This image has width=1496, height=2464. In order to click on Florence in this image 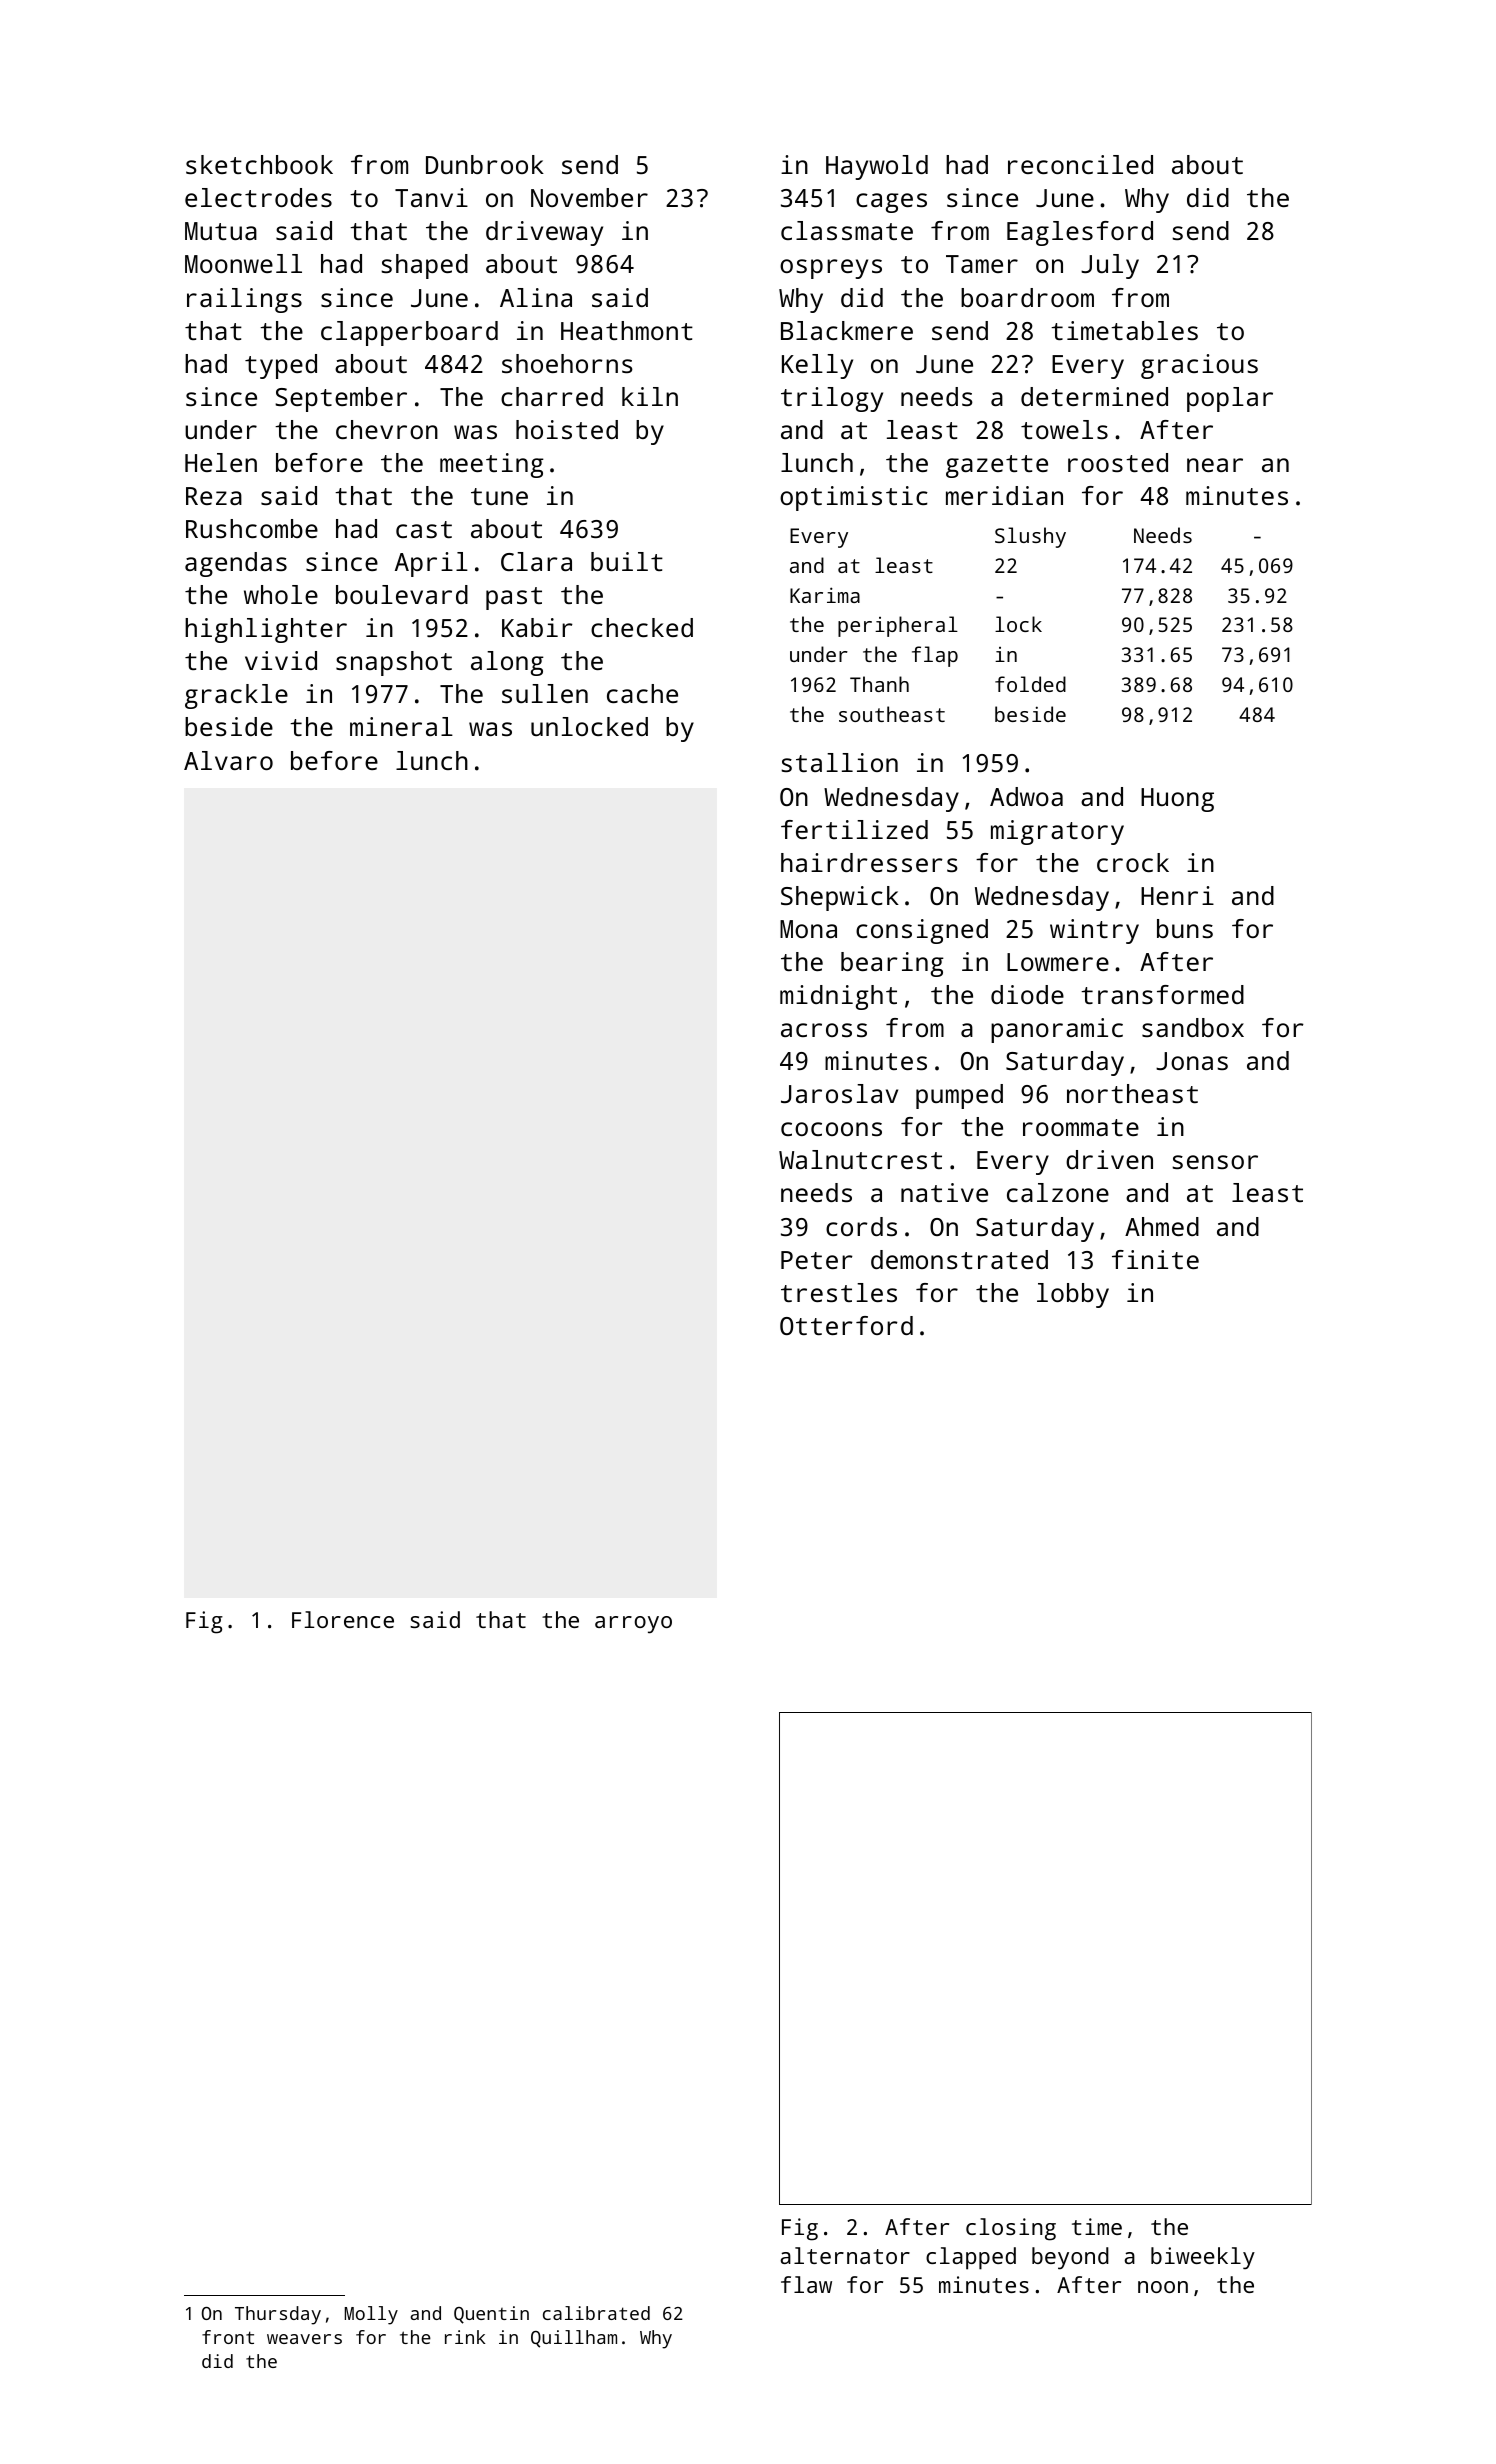, I will do `click(343, 1619)`.
